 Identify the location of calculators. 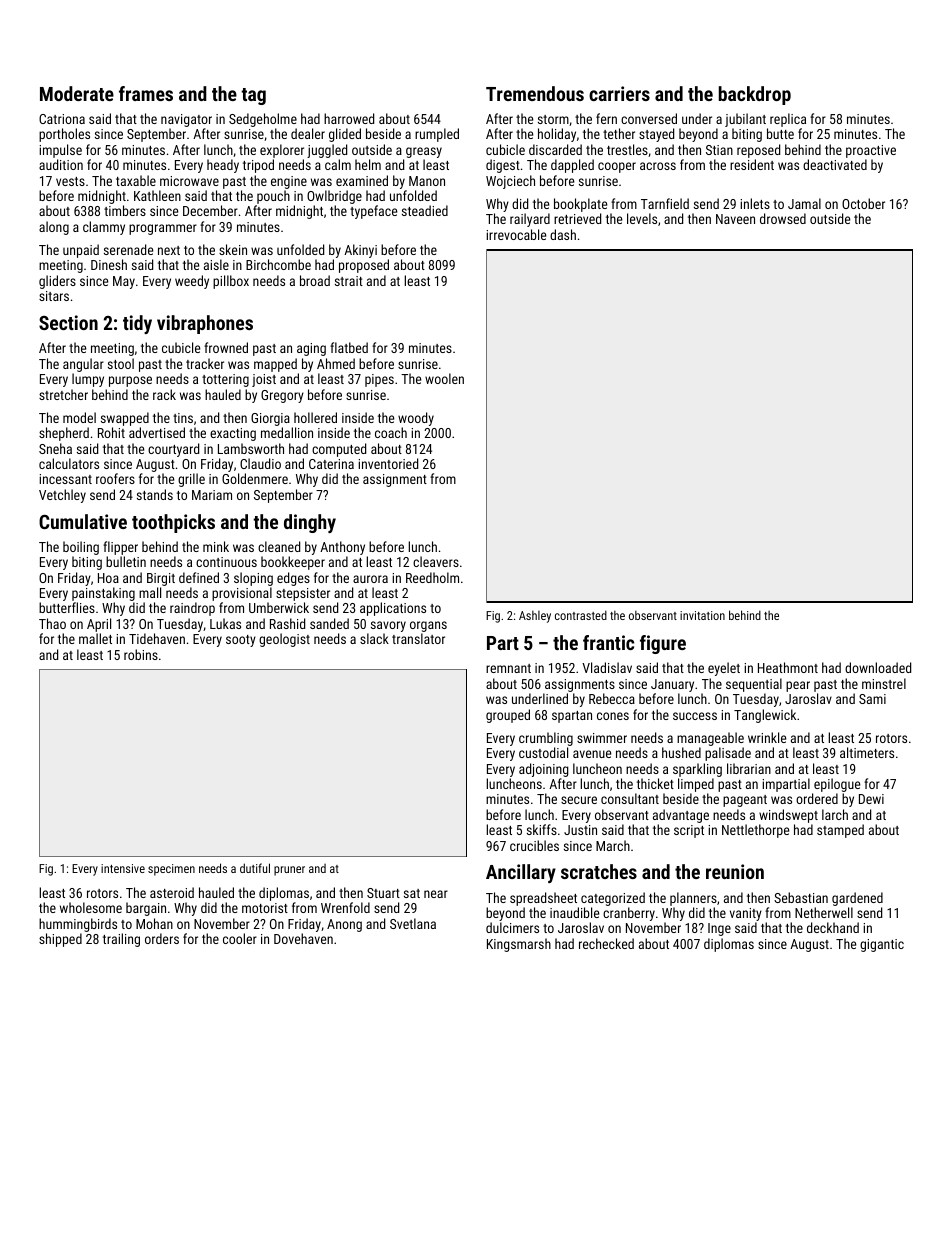
(69, 463).
